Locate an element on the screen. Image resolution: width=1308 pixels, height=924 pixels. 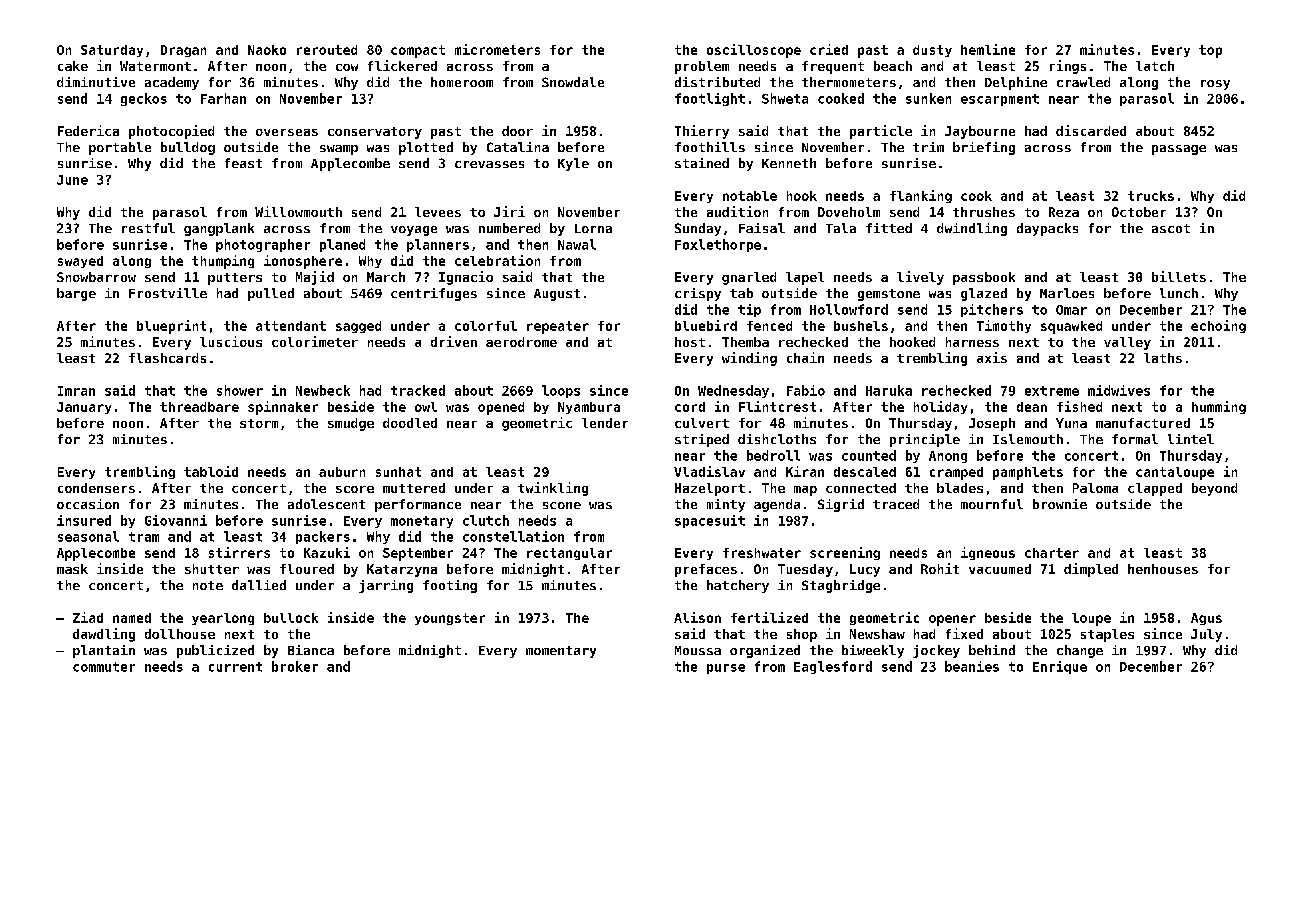
Haruka is located at coordinates (889, 390).
